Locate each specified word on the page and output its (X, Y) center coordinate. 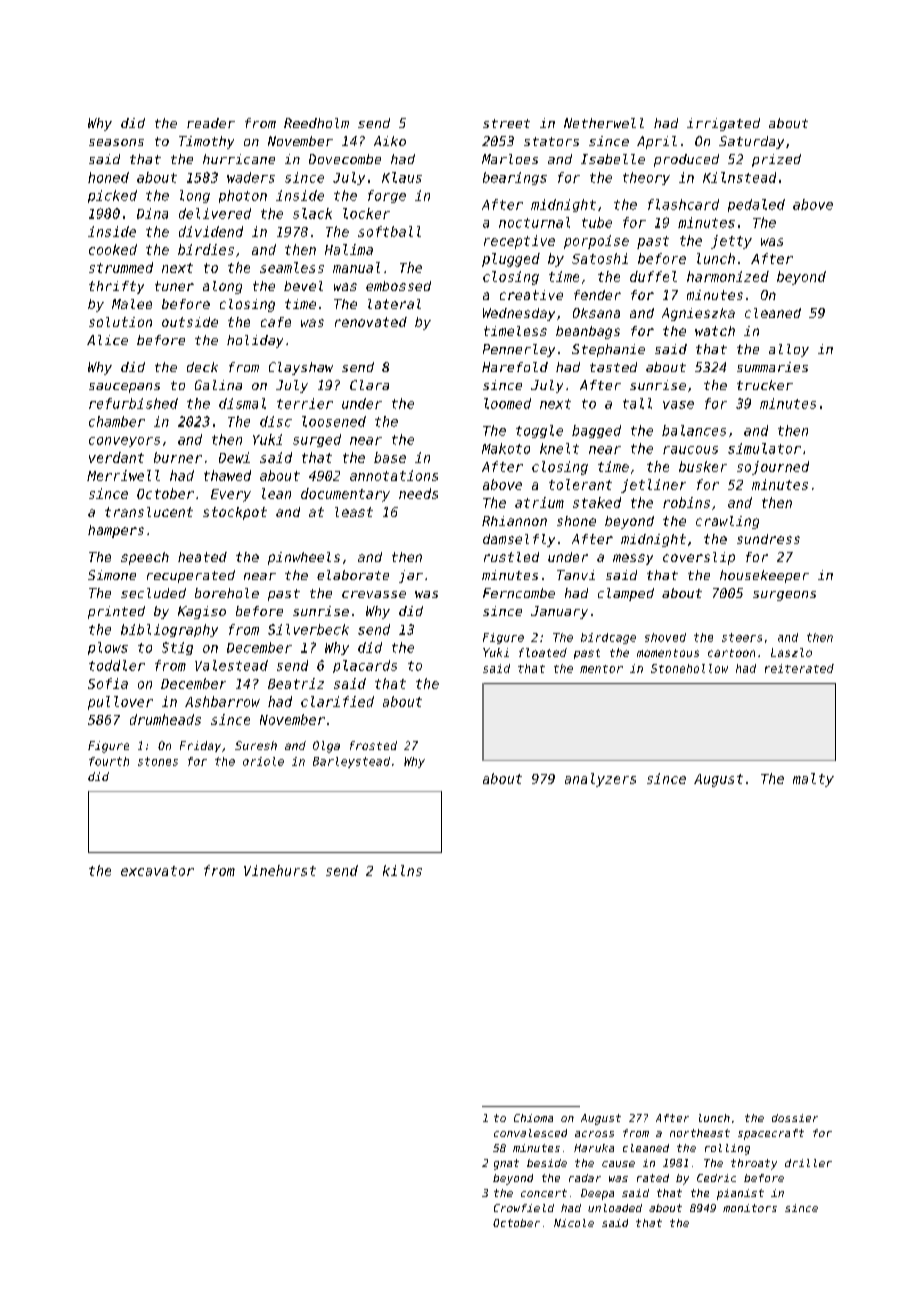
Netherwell (604, 123)
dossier (795, 1118)
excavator (157, 871)
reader (211, 123)
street (506, 123)
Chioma (533, 1118)
